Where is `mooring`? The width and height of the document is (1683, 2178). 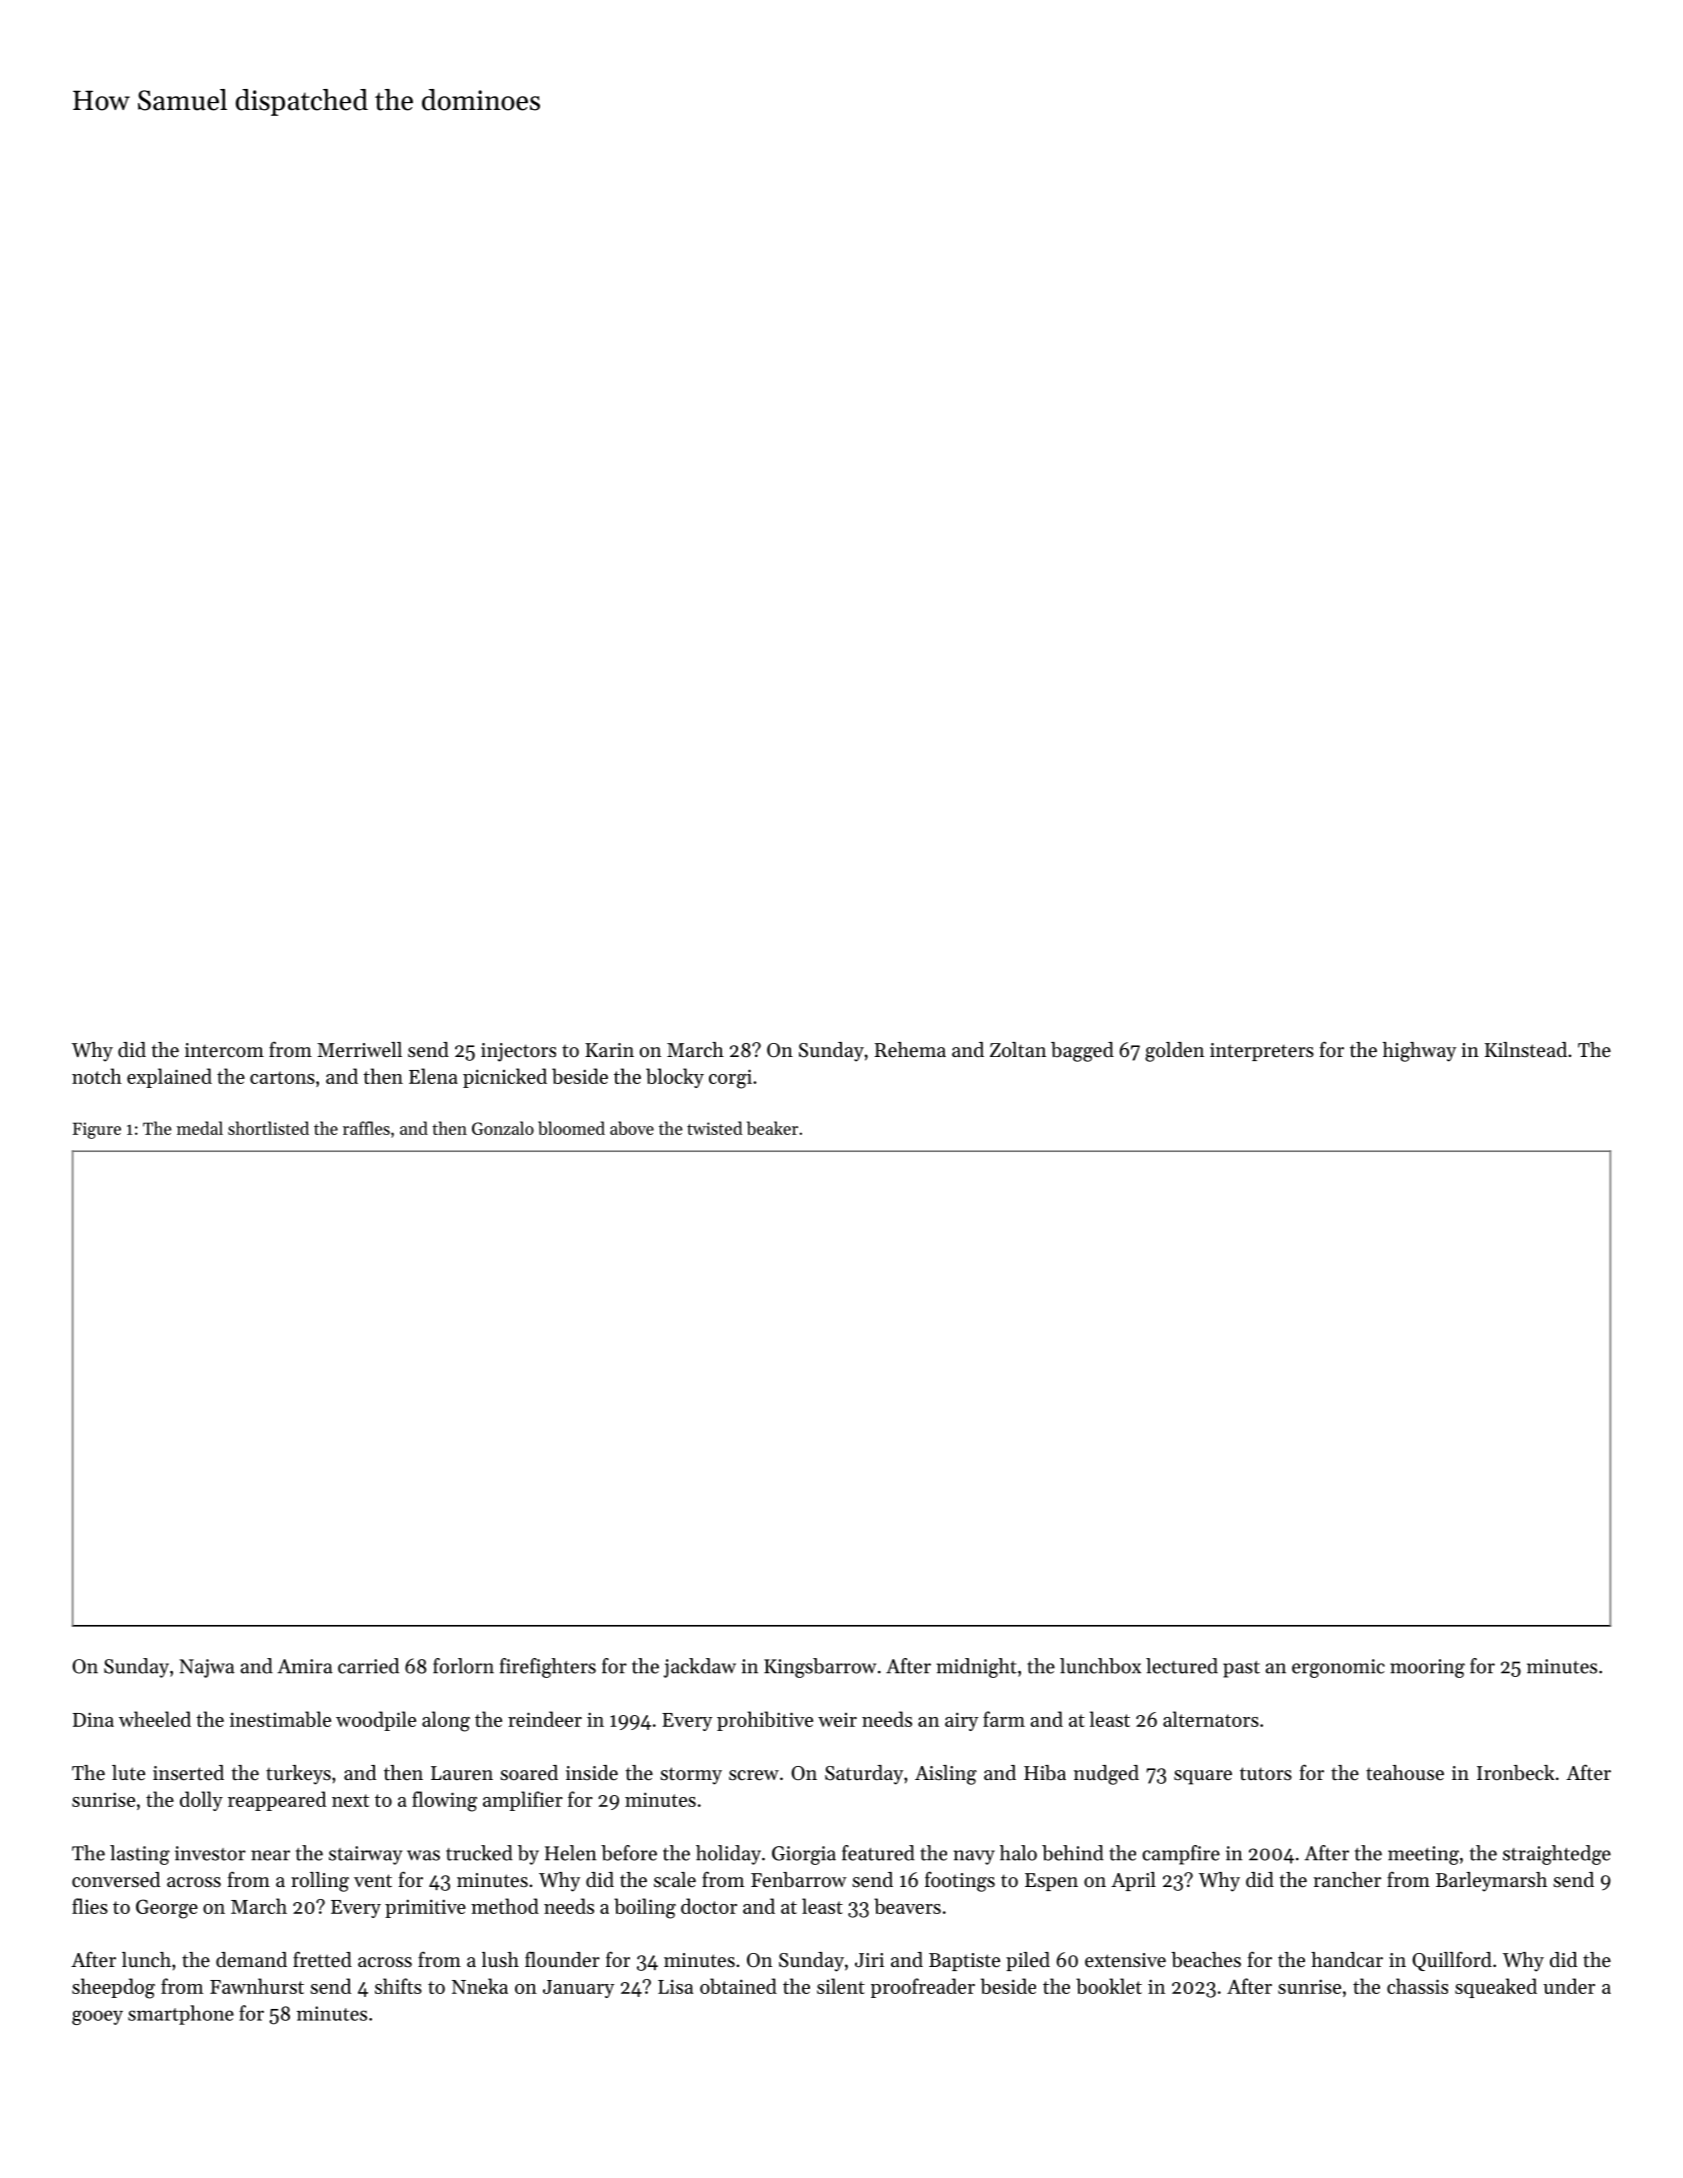 mooring is located at coordinates (1427, 1668).
